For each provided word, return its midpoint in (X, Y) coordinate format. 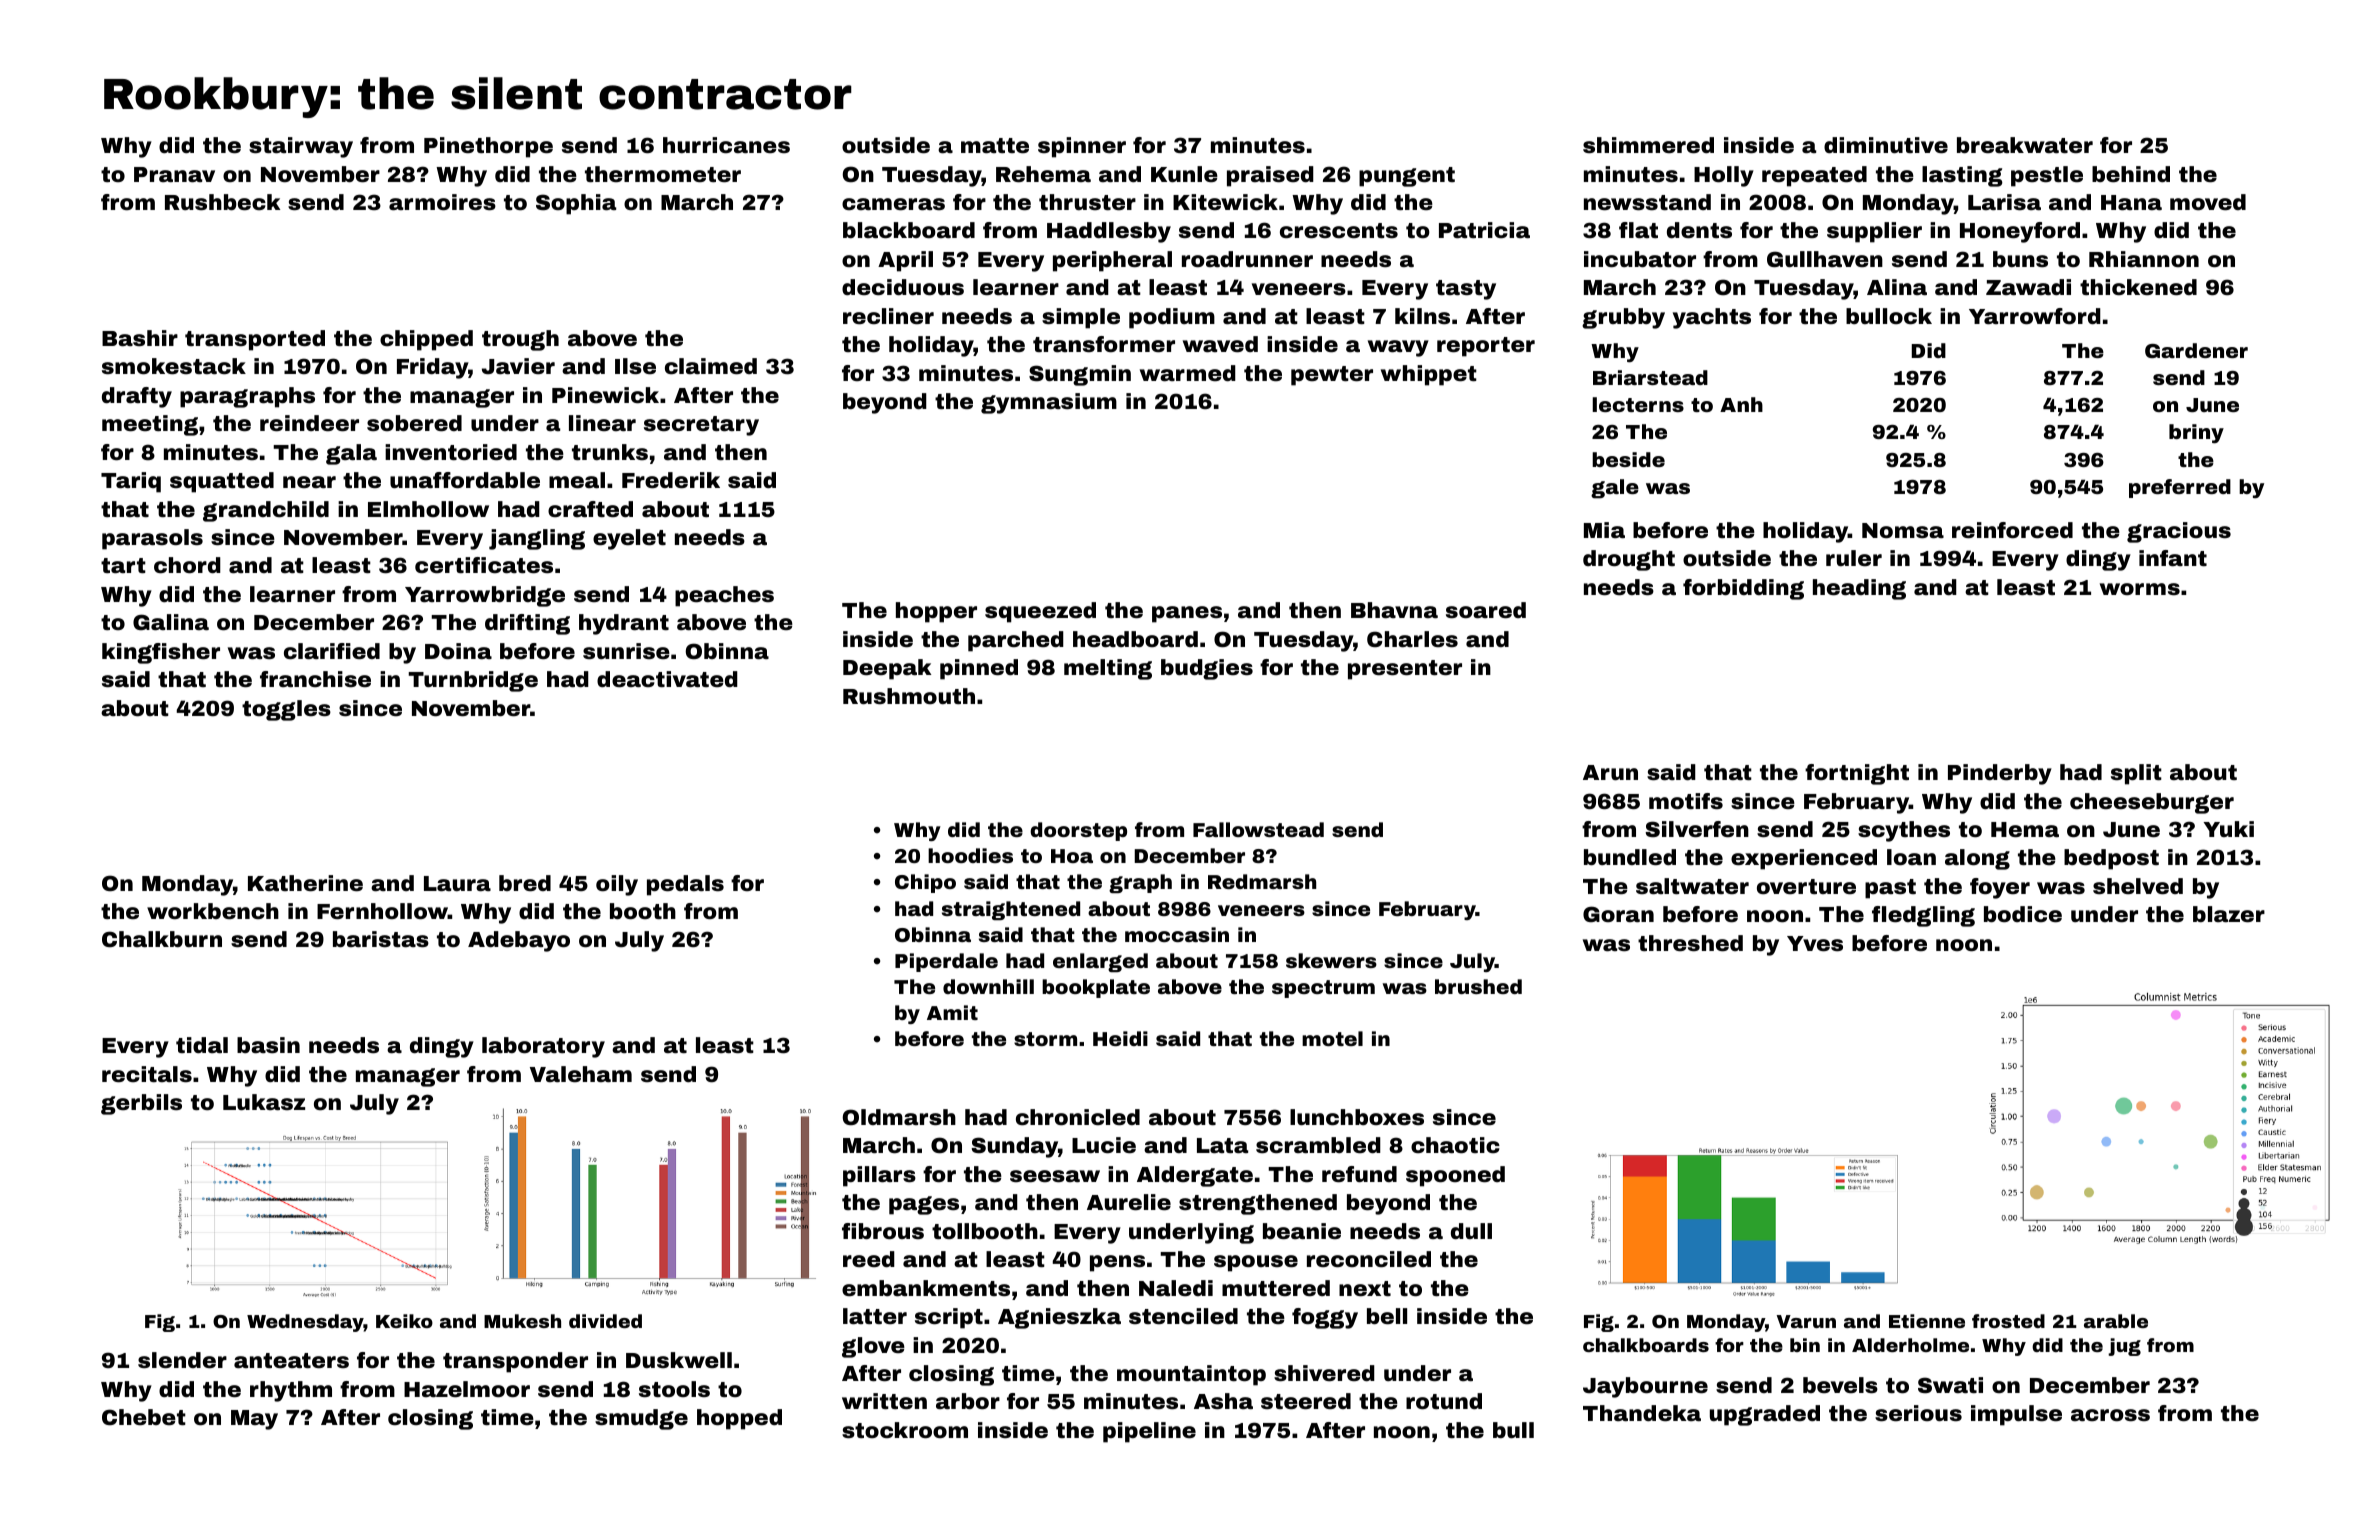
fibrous (883, 1231)
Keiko (404, 1321)
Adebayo (519, 941)
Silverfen (1697, 829)
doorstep (1078, 831)
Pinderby (2000, 774)
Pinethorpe (488, 147)
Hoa (1072, 856)
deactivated (667, 679)
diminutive (1886, 145)
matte (995, 146)
